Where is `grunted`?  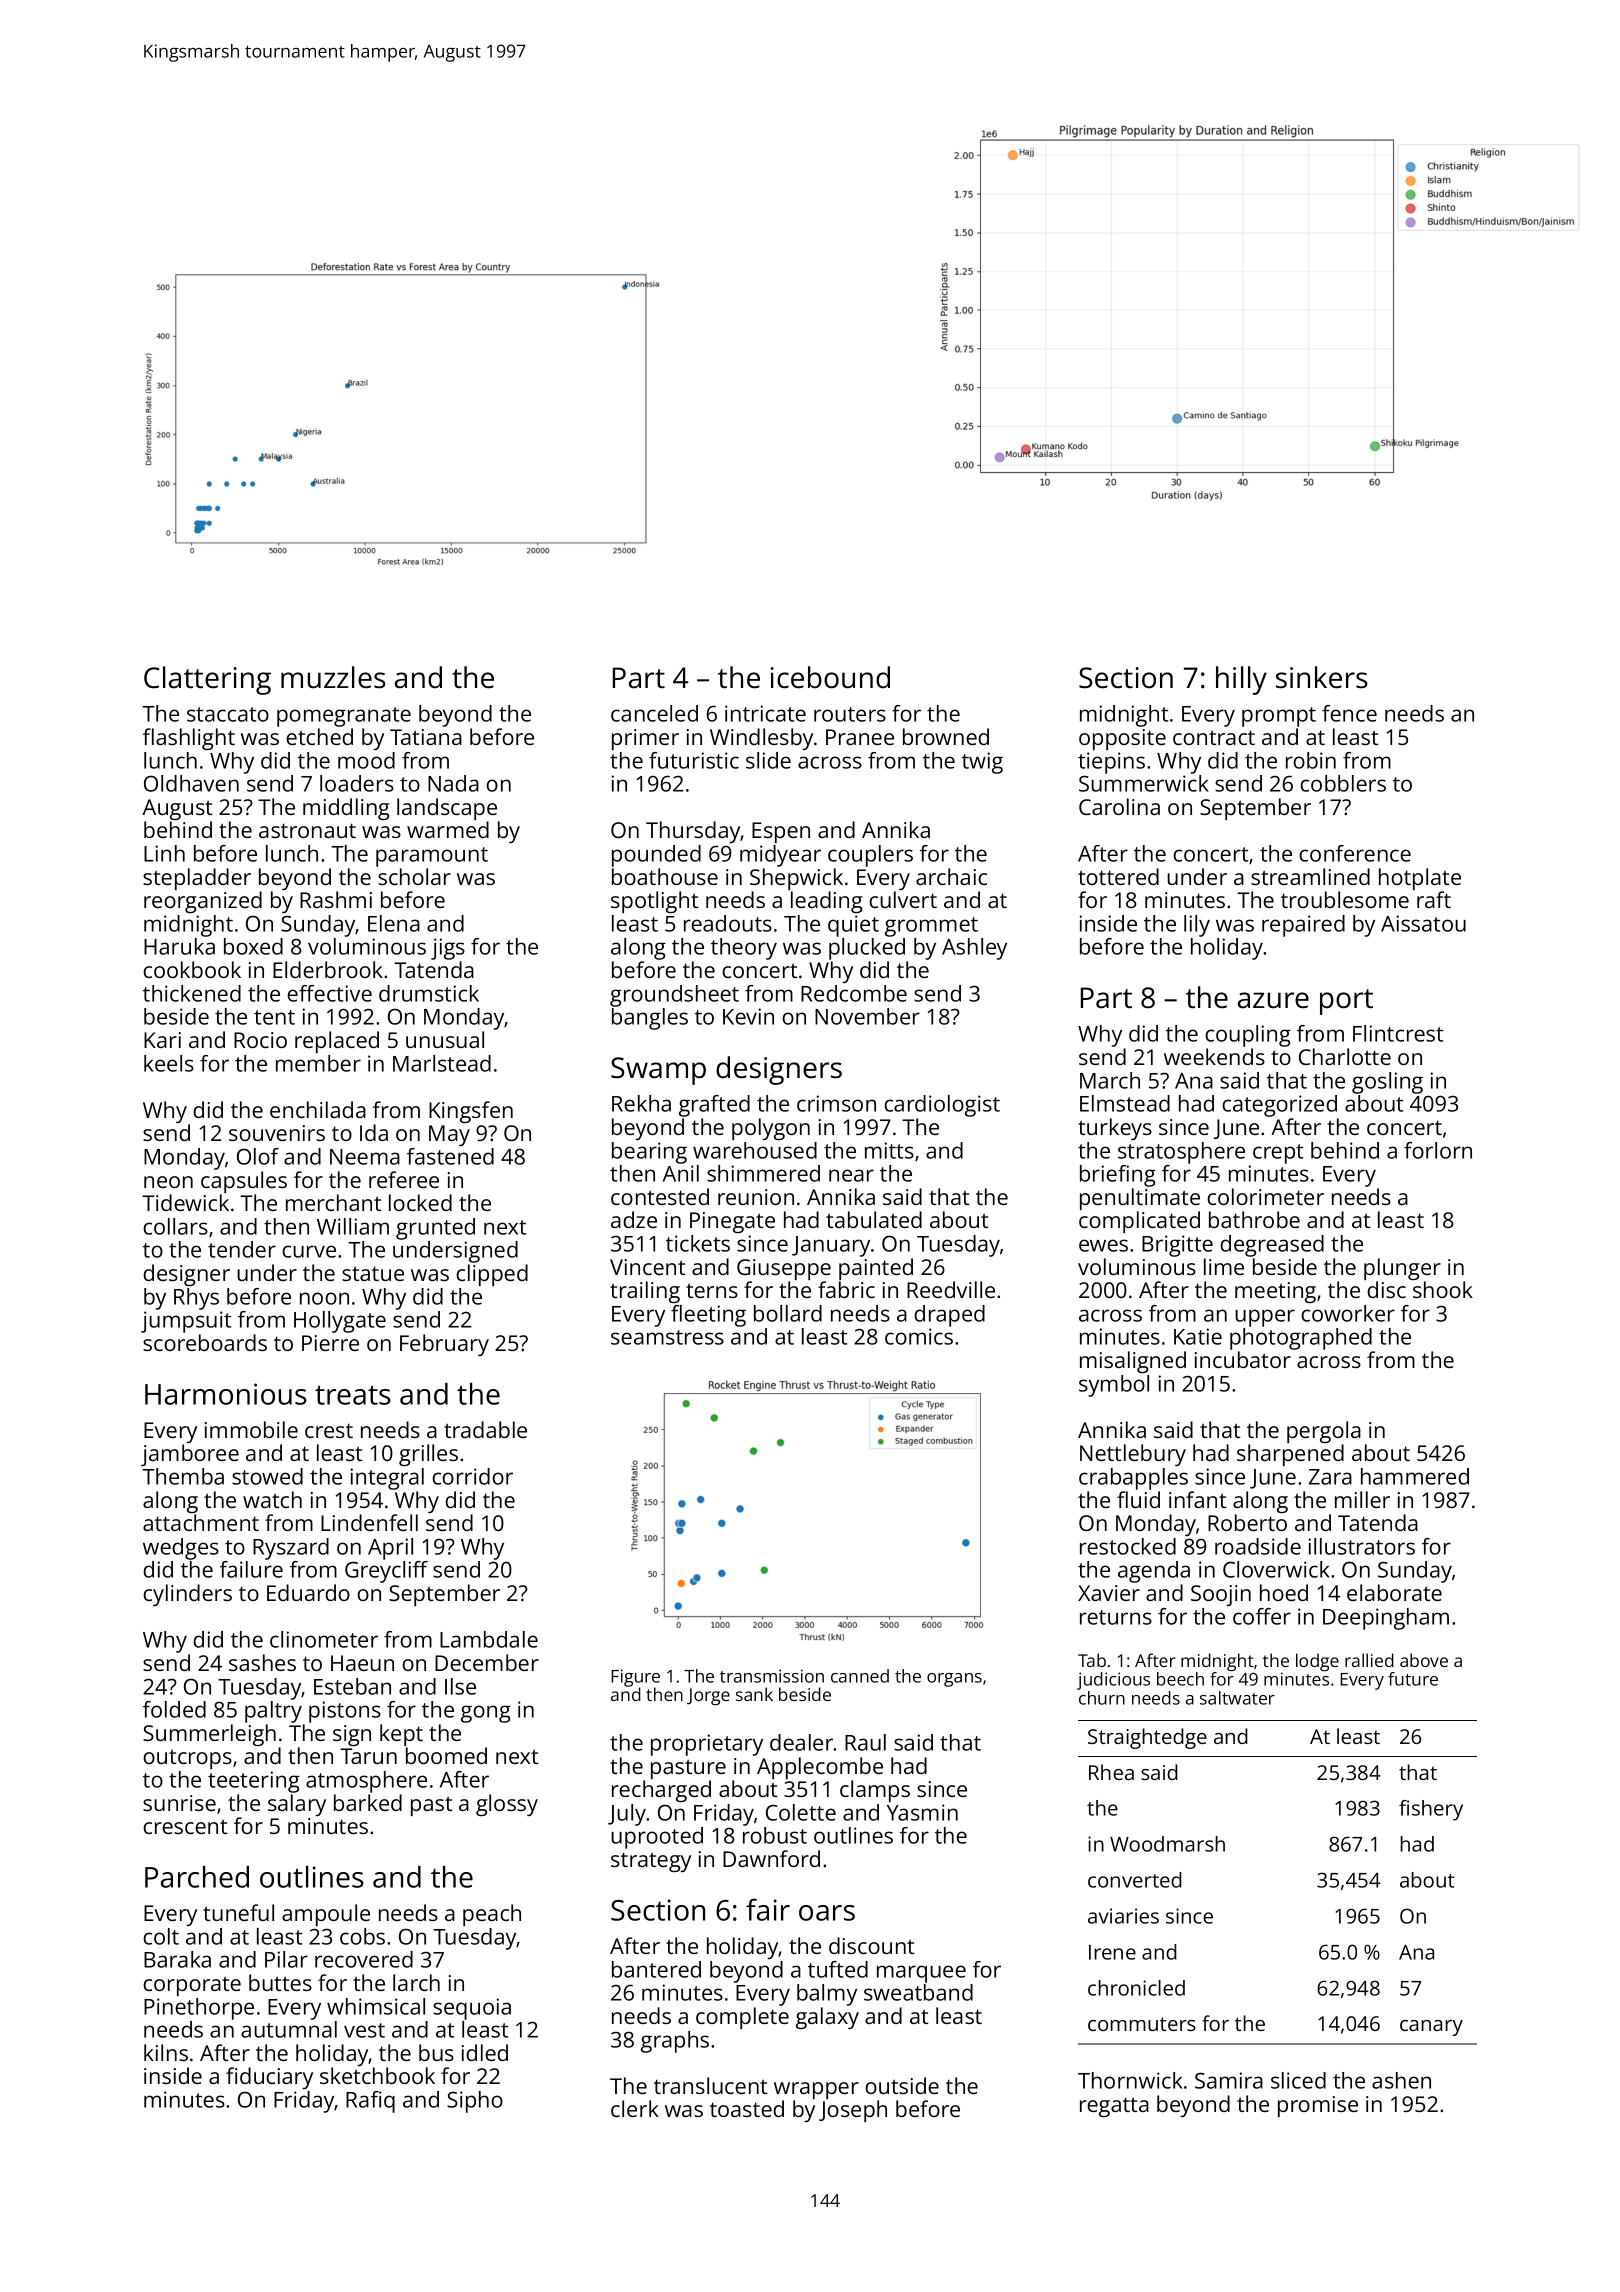 grunted is located at coordinates (435, 1229).
